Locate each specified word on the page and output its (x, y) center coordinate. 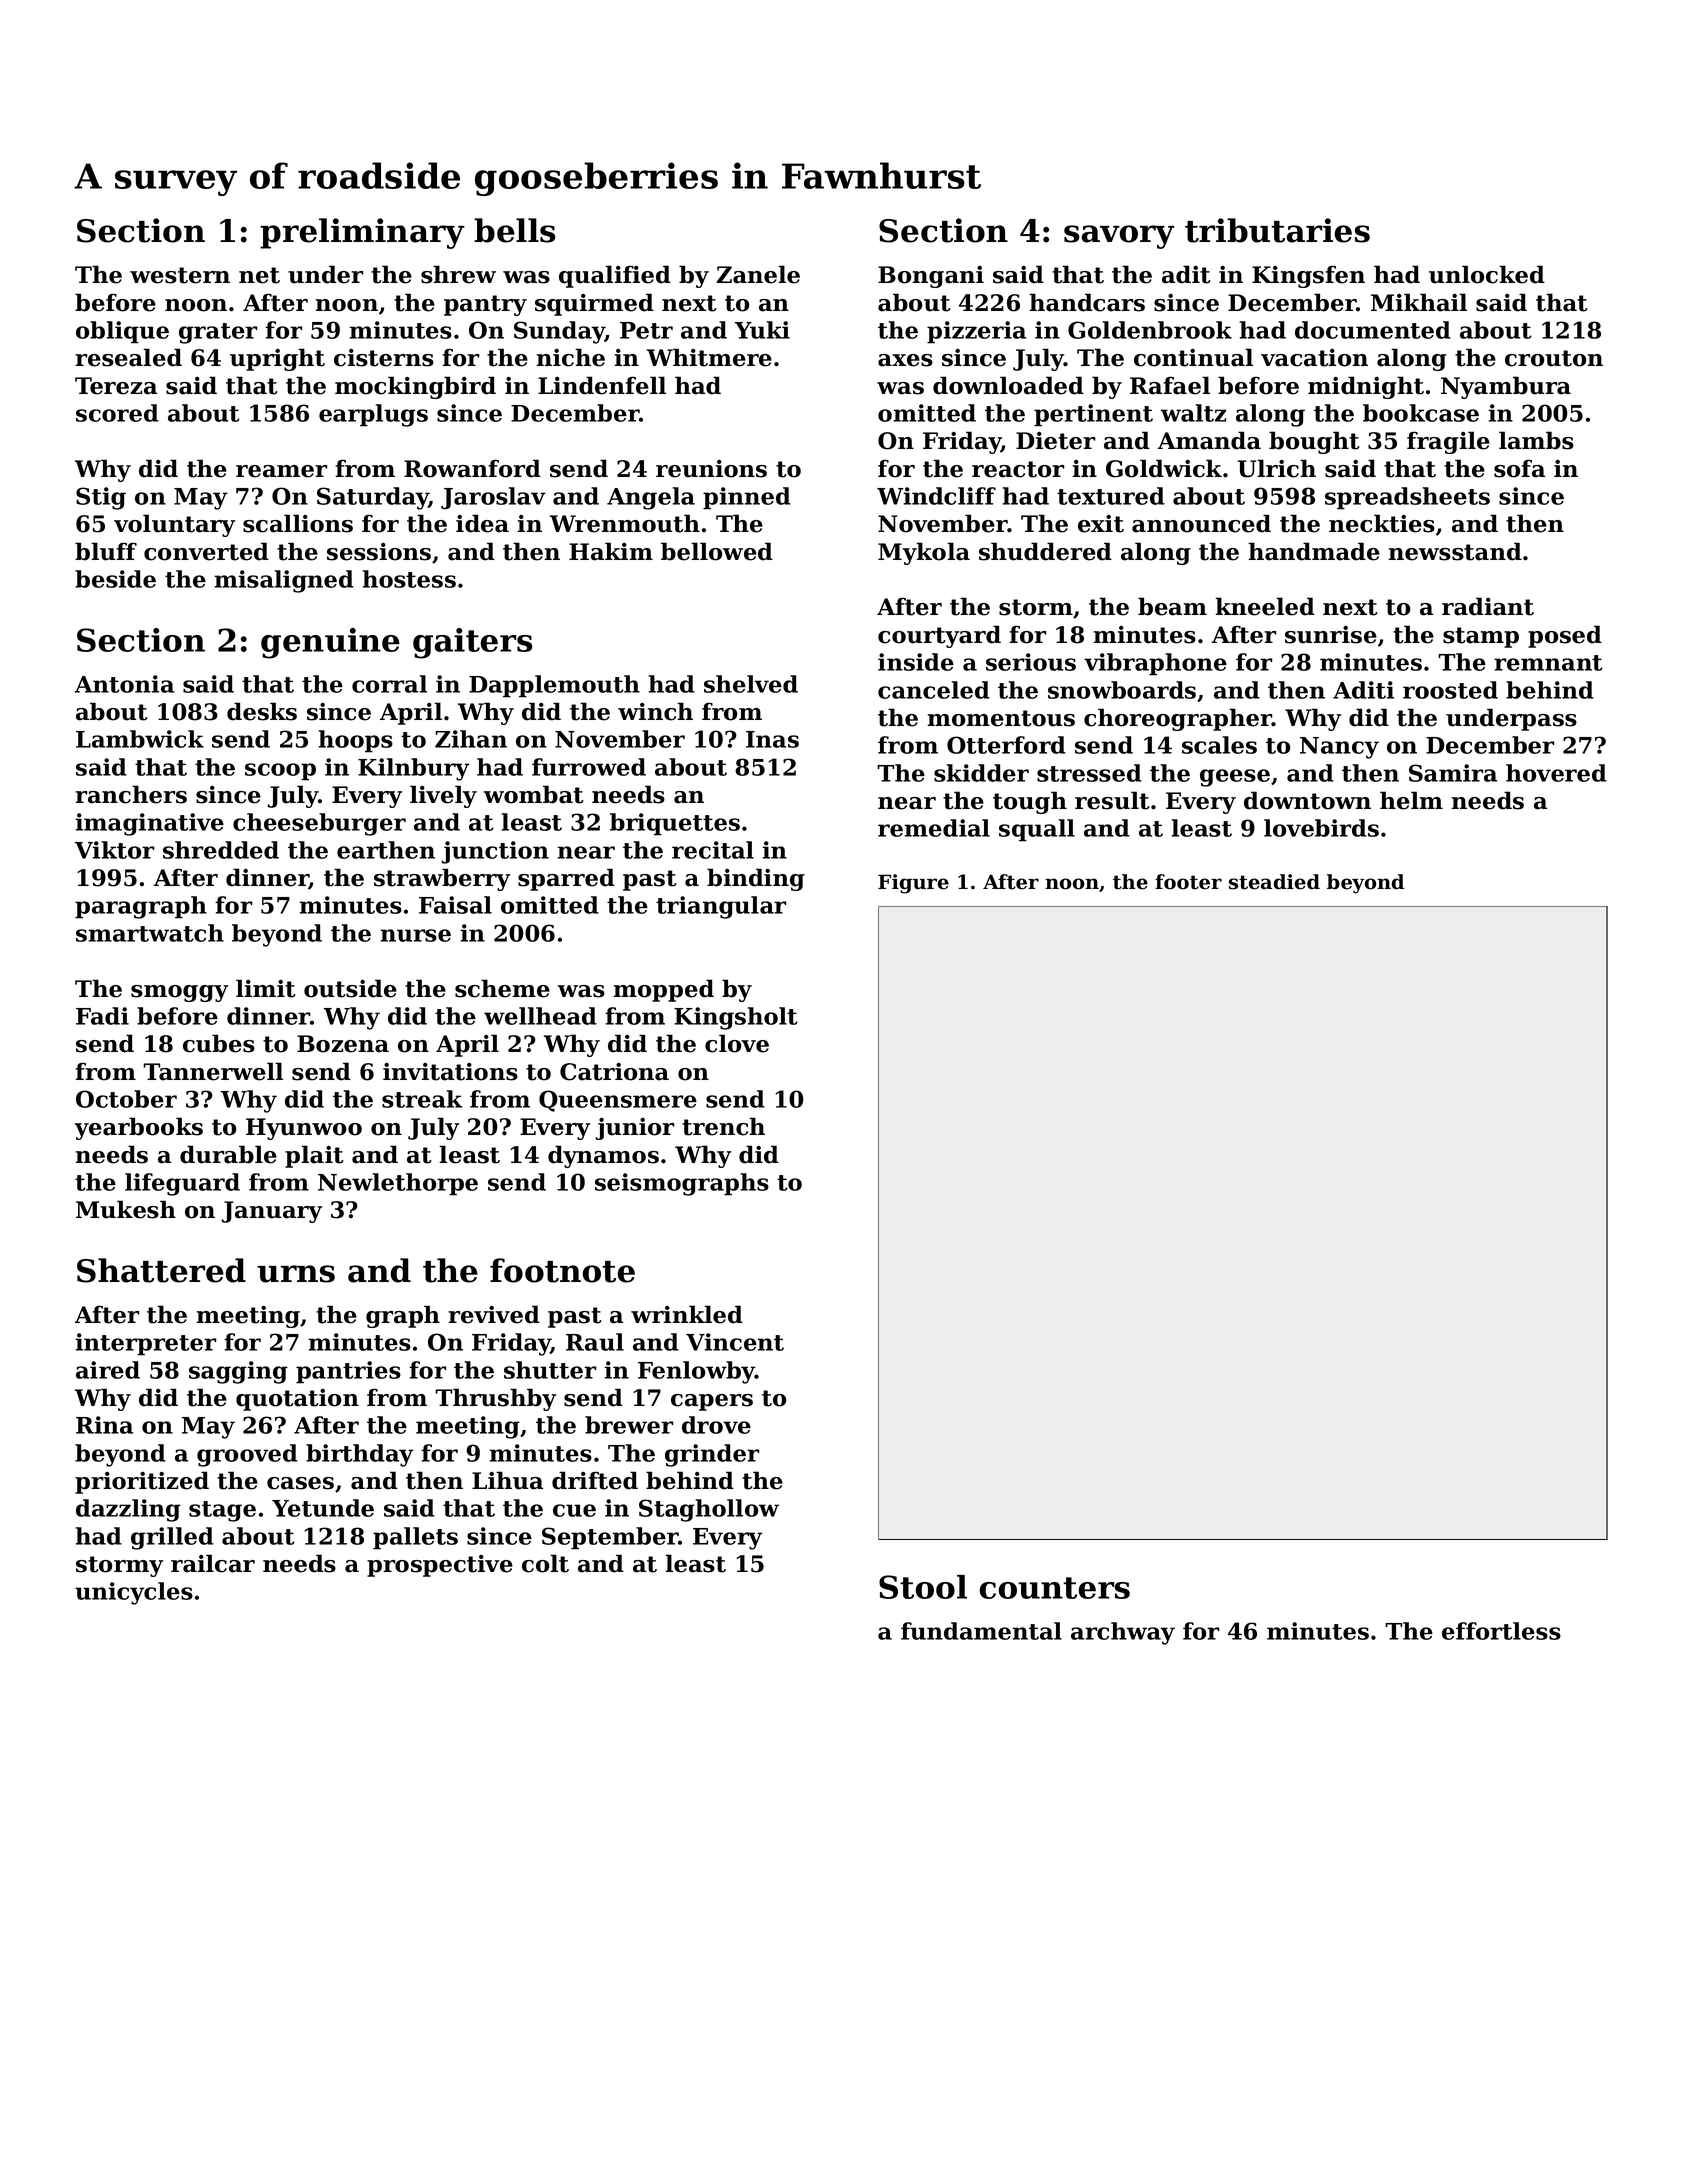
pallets (415, 1538)
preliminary (362, 233)
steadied (1274, 882)
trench (723, 1126)
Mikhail (1419, 302)
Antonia (124, 684)
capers (712, 1402)
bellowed (717, 551)
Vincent (735, 1342)
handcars (1087, 302)
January (272, 1212)
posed (1565, 636)
